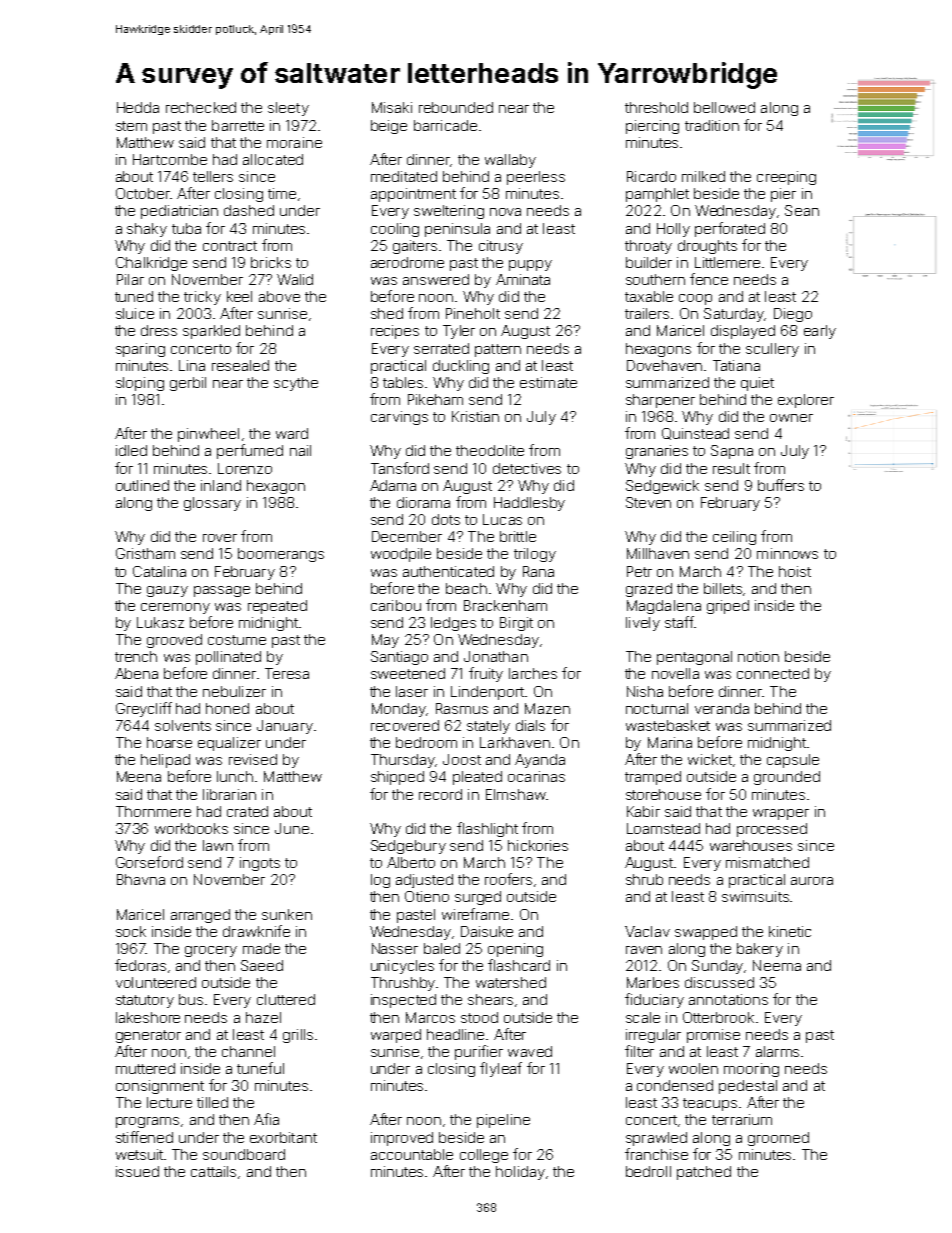  I want to click on Thornmere, so click(153, 811).
